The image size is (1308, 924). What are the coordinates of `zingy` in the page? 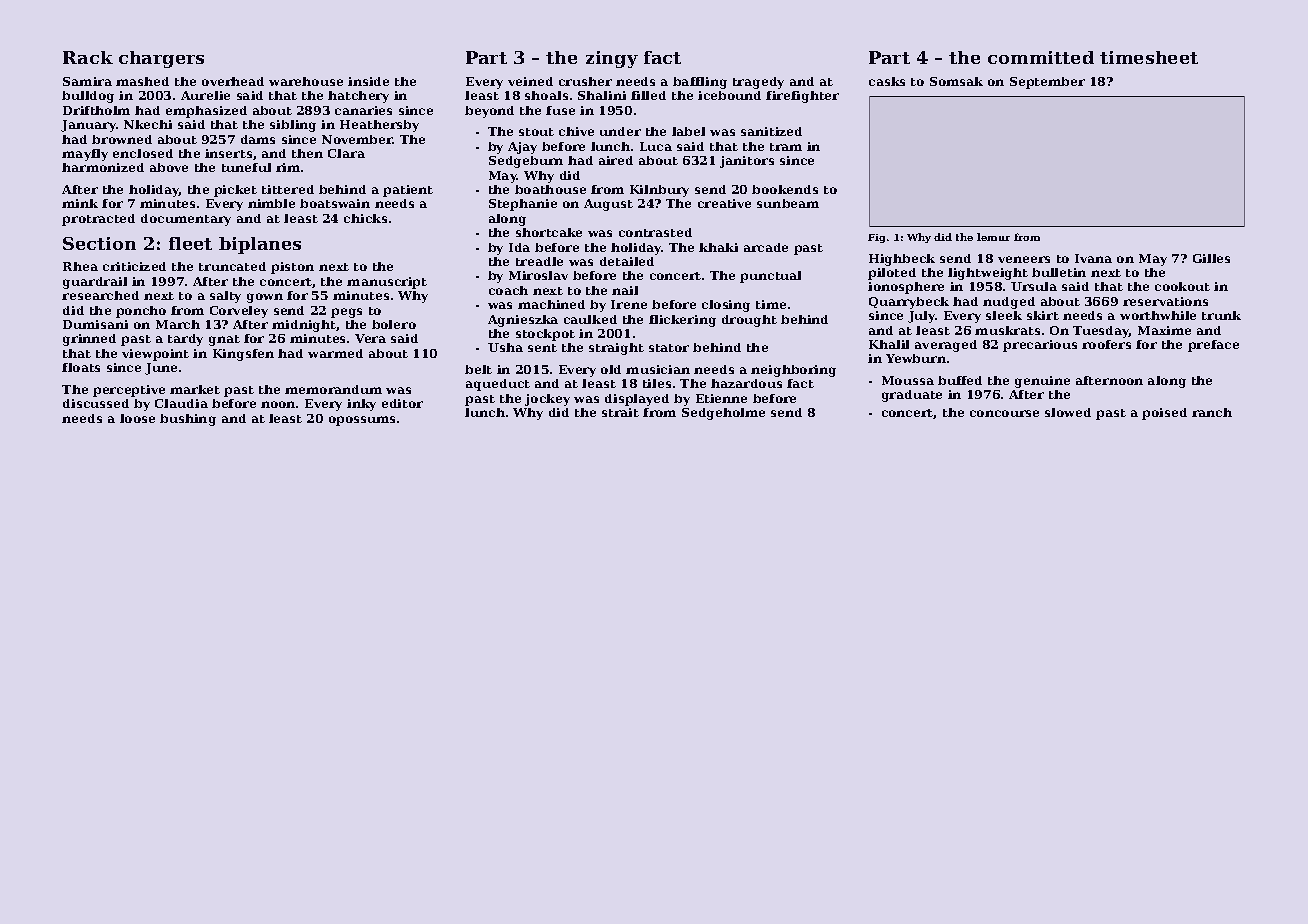 It's located at (612, 59).
